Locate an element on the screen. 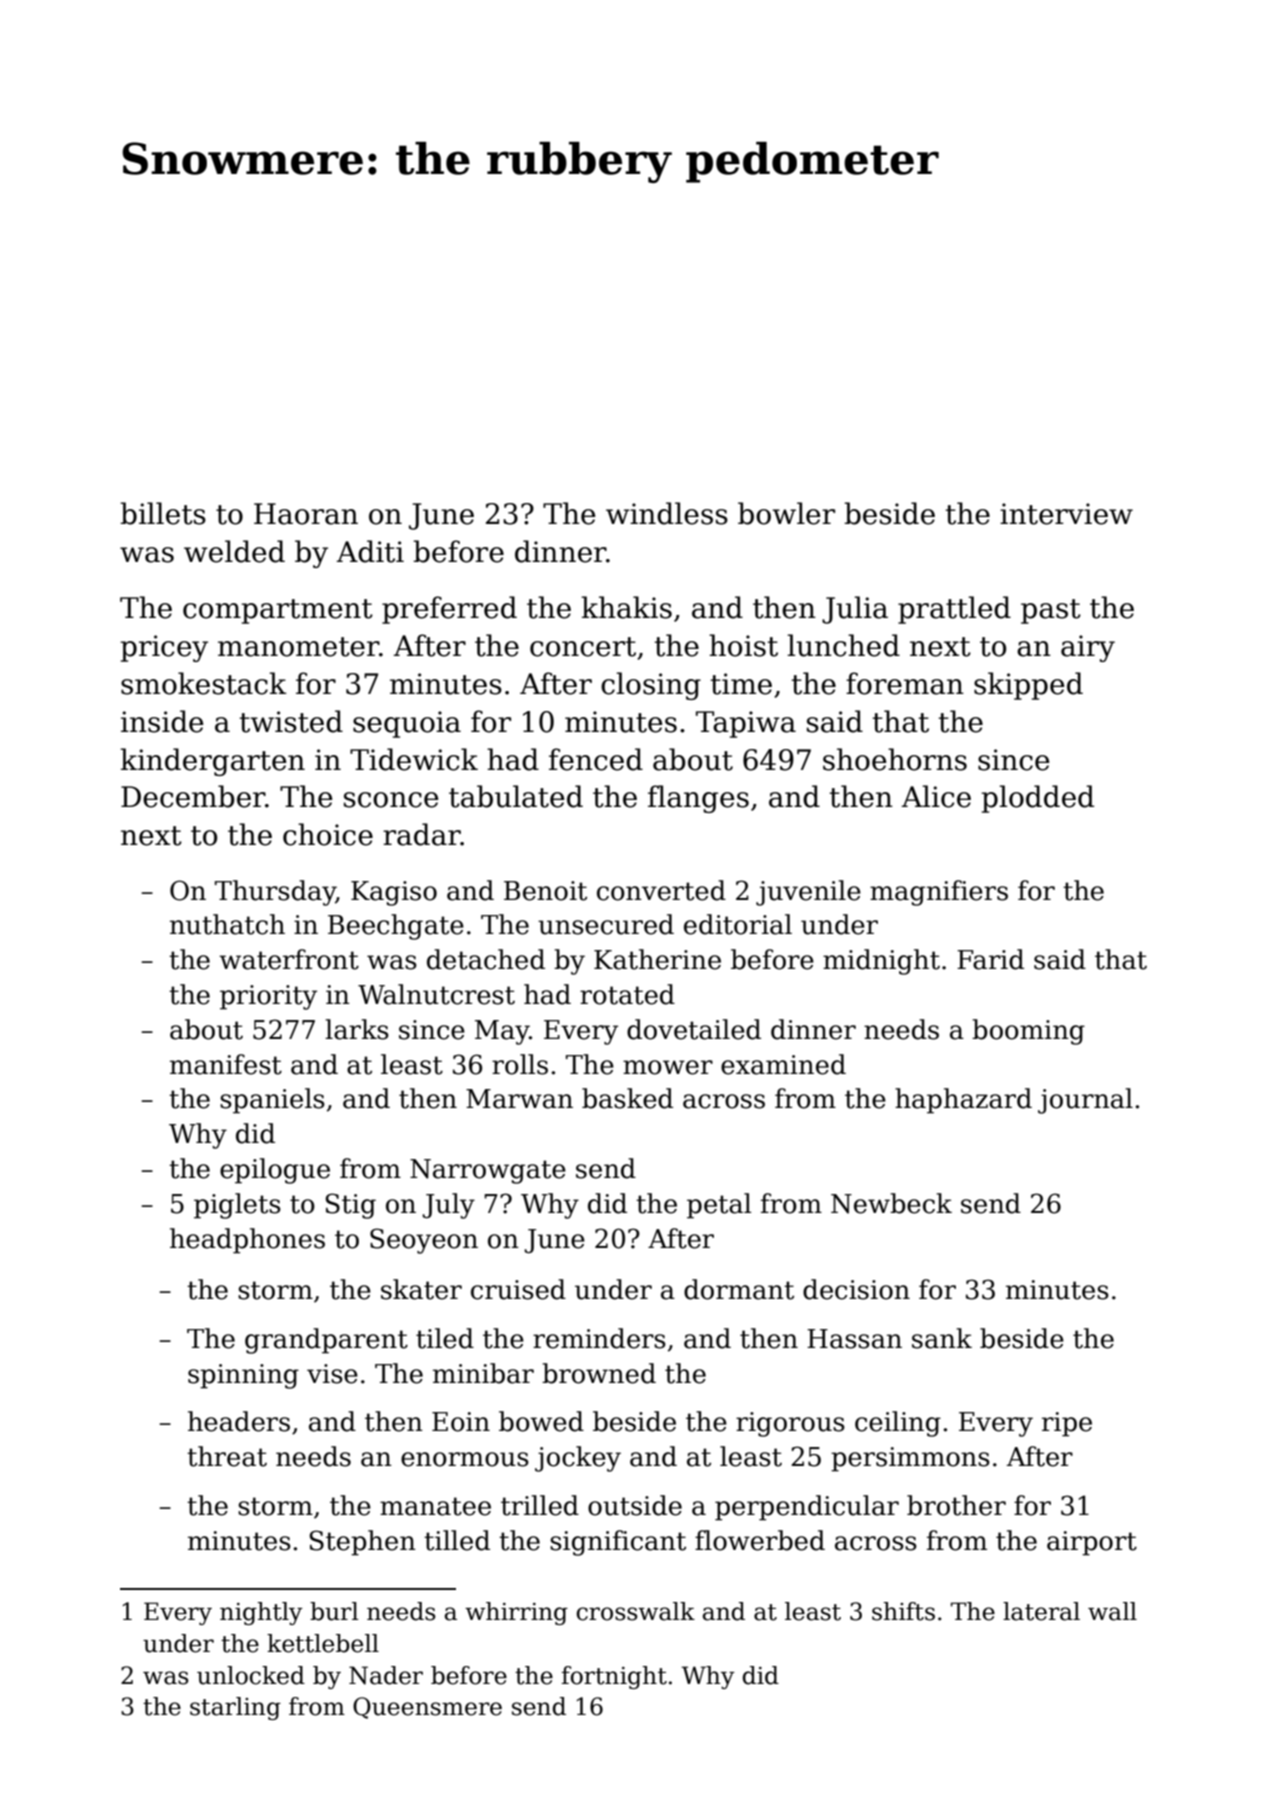  compartment is located at coordinates (278, 611).
